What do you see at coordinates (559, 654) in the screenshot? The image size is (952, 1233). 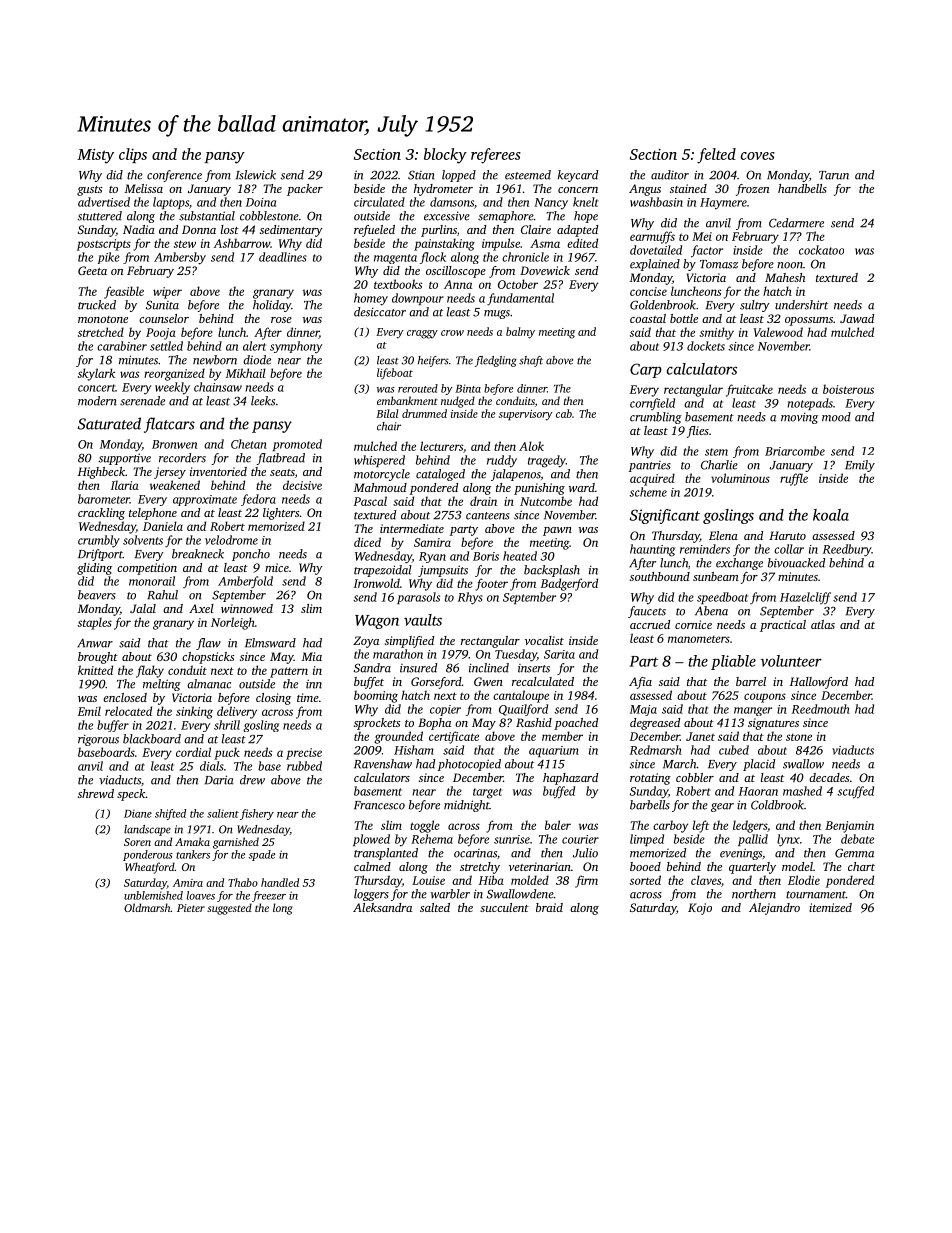 I see `Sarita` at bounding box center [559, 654].
